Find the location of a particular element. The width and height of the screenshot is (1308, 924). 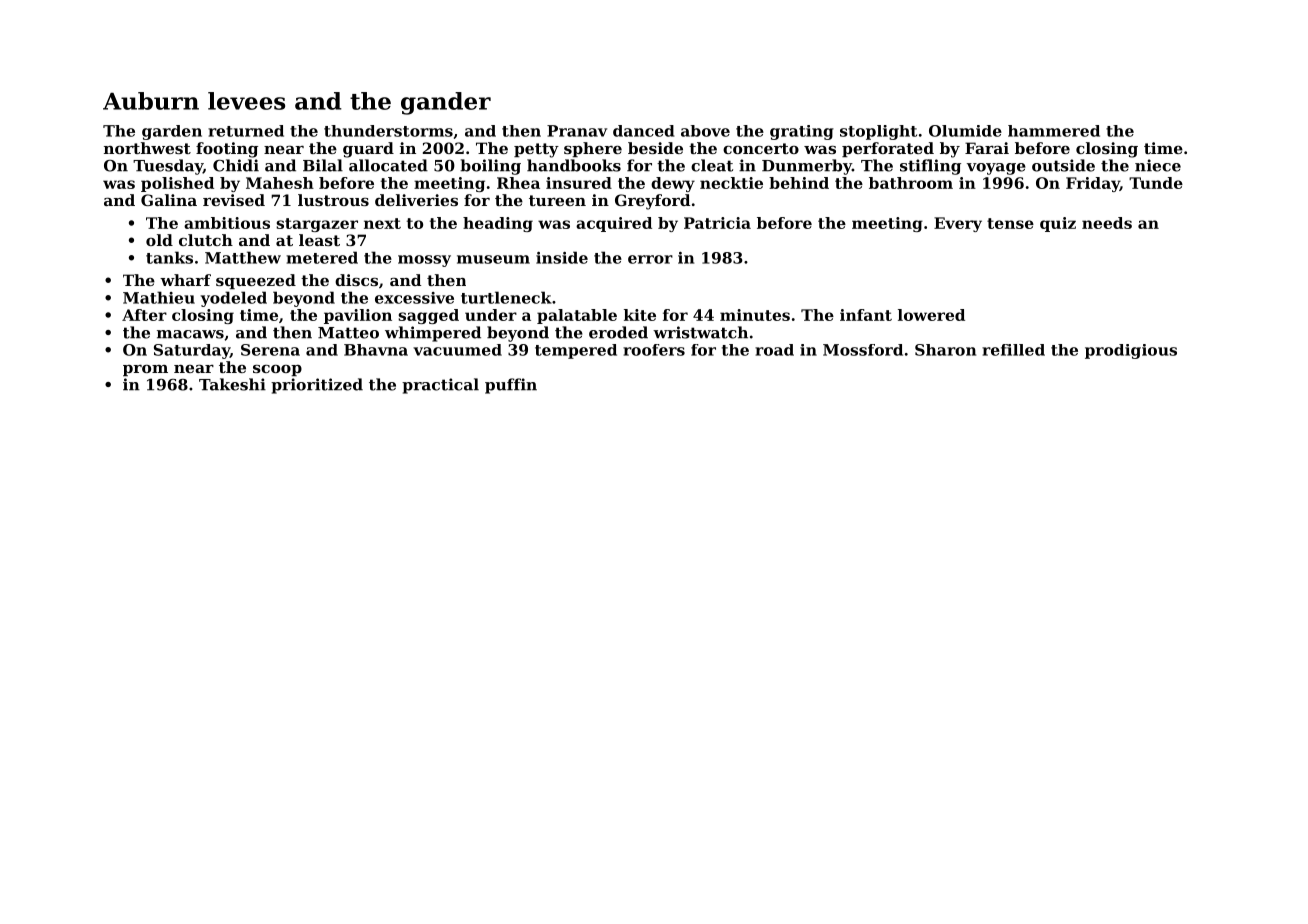

Olumide is located at coordinates (965, 131).
